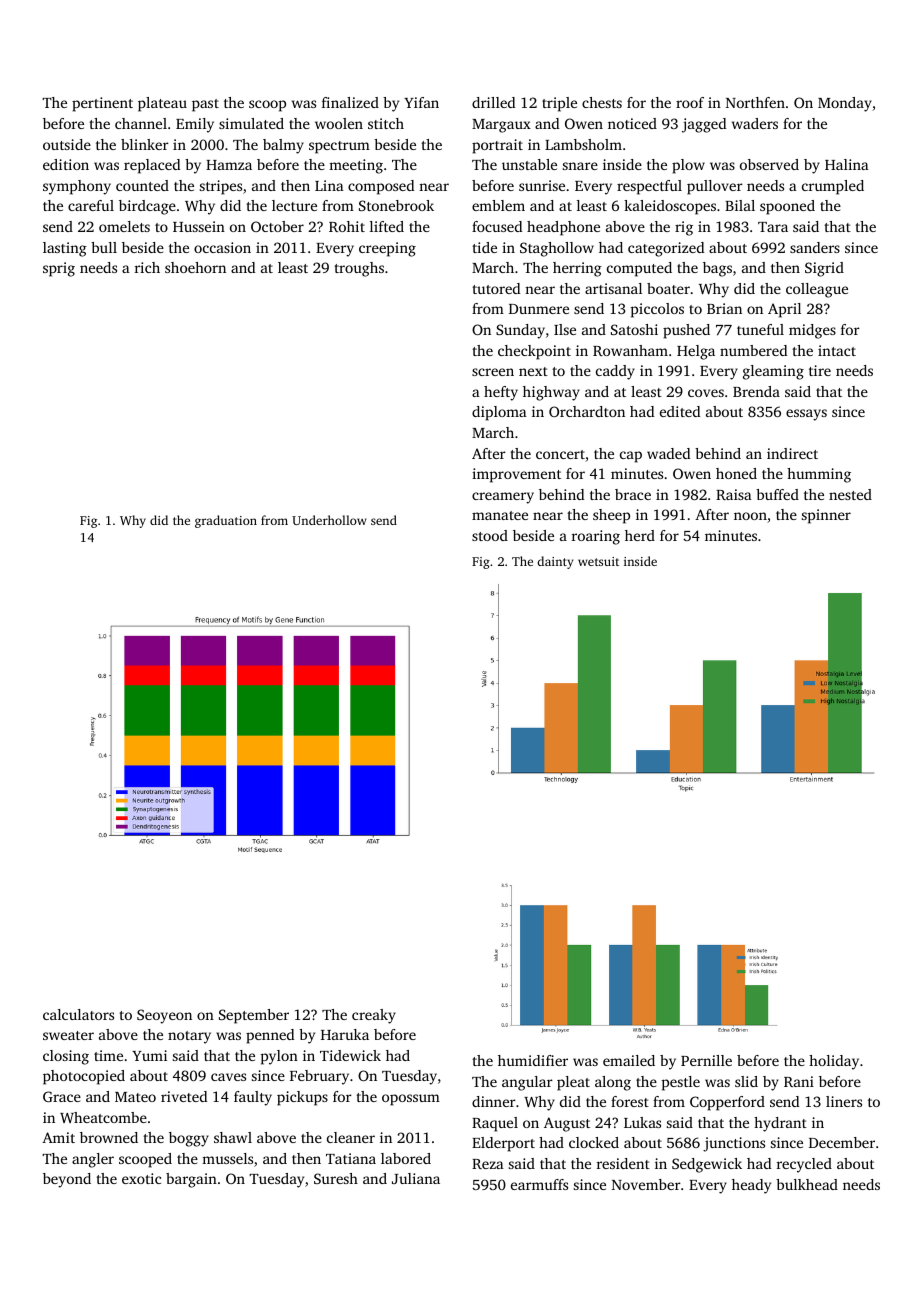  I want to click on wetsuit, so click(598, 561).
